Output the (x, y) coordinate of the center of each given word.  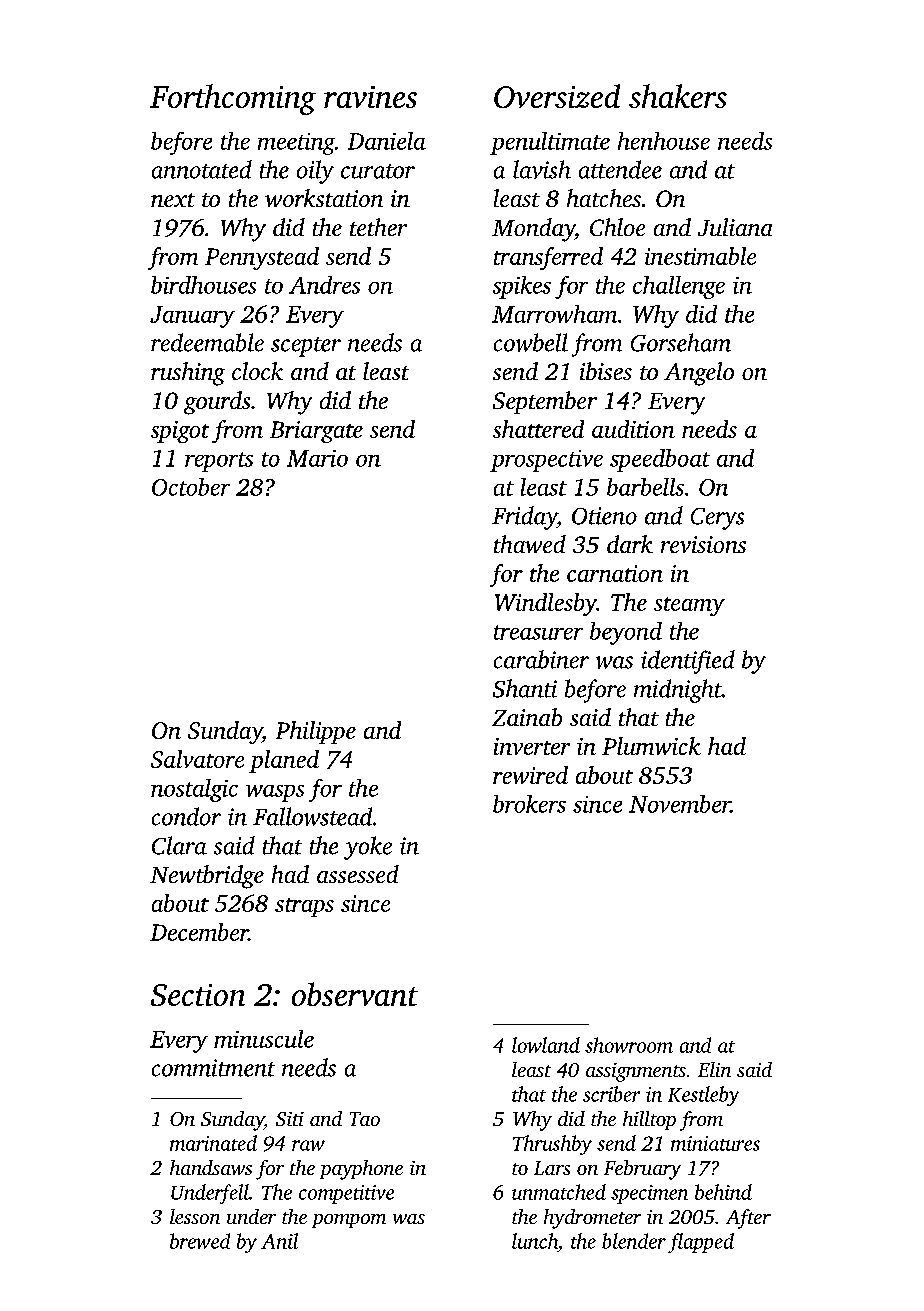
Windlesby (546, 604)
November (680, 804)
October (191, 487)
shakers (678, 96)
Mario (317, 458)
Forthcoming (233, 99)
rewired (530, 775)
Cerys (717, 519)
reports (219, 462)
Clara (179, 845)
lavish (542, 169)
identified (688, 662)
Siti (290, 1119)
